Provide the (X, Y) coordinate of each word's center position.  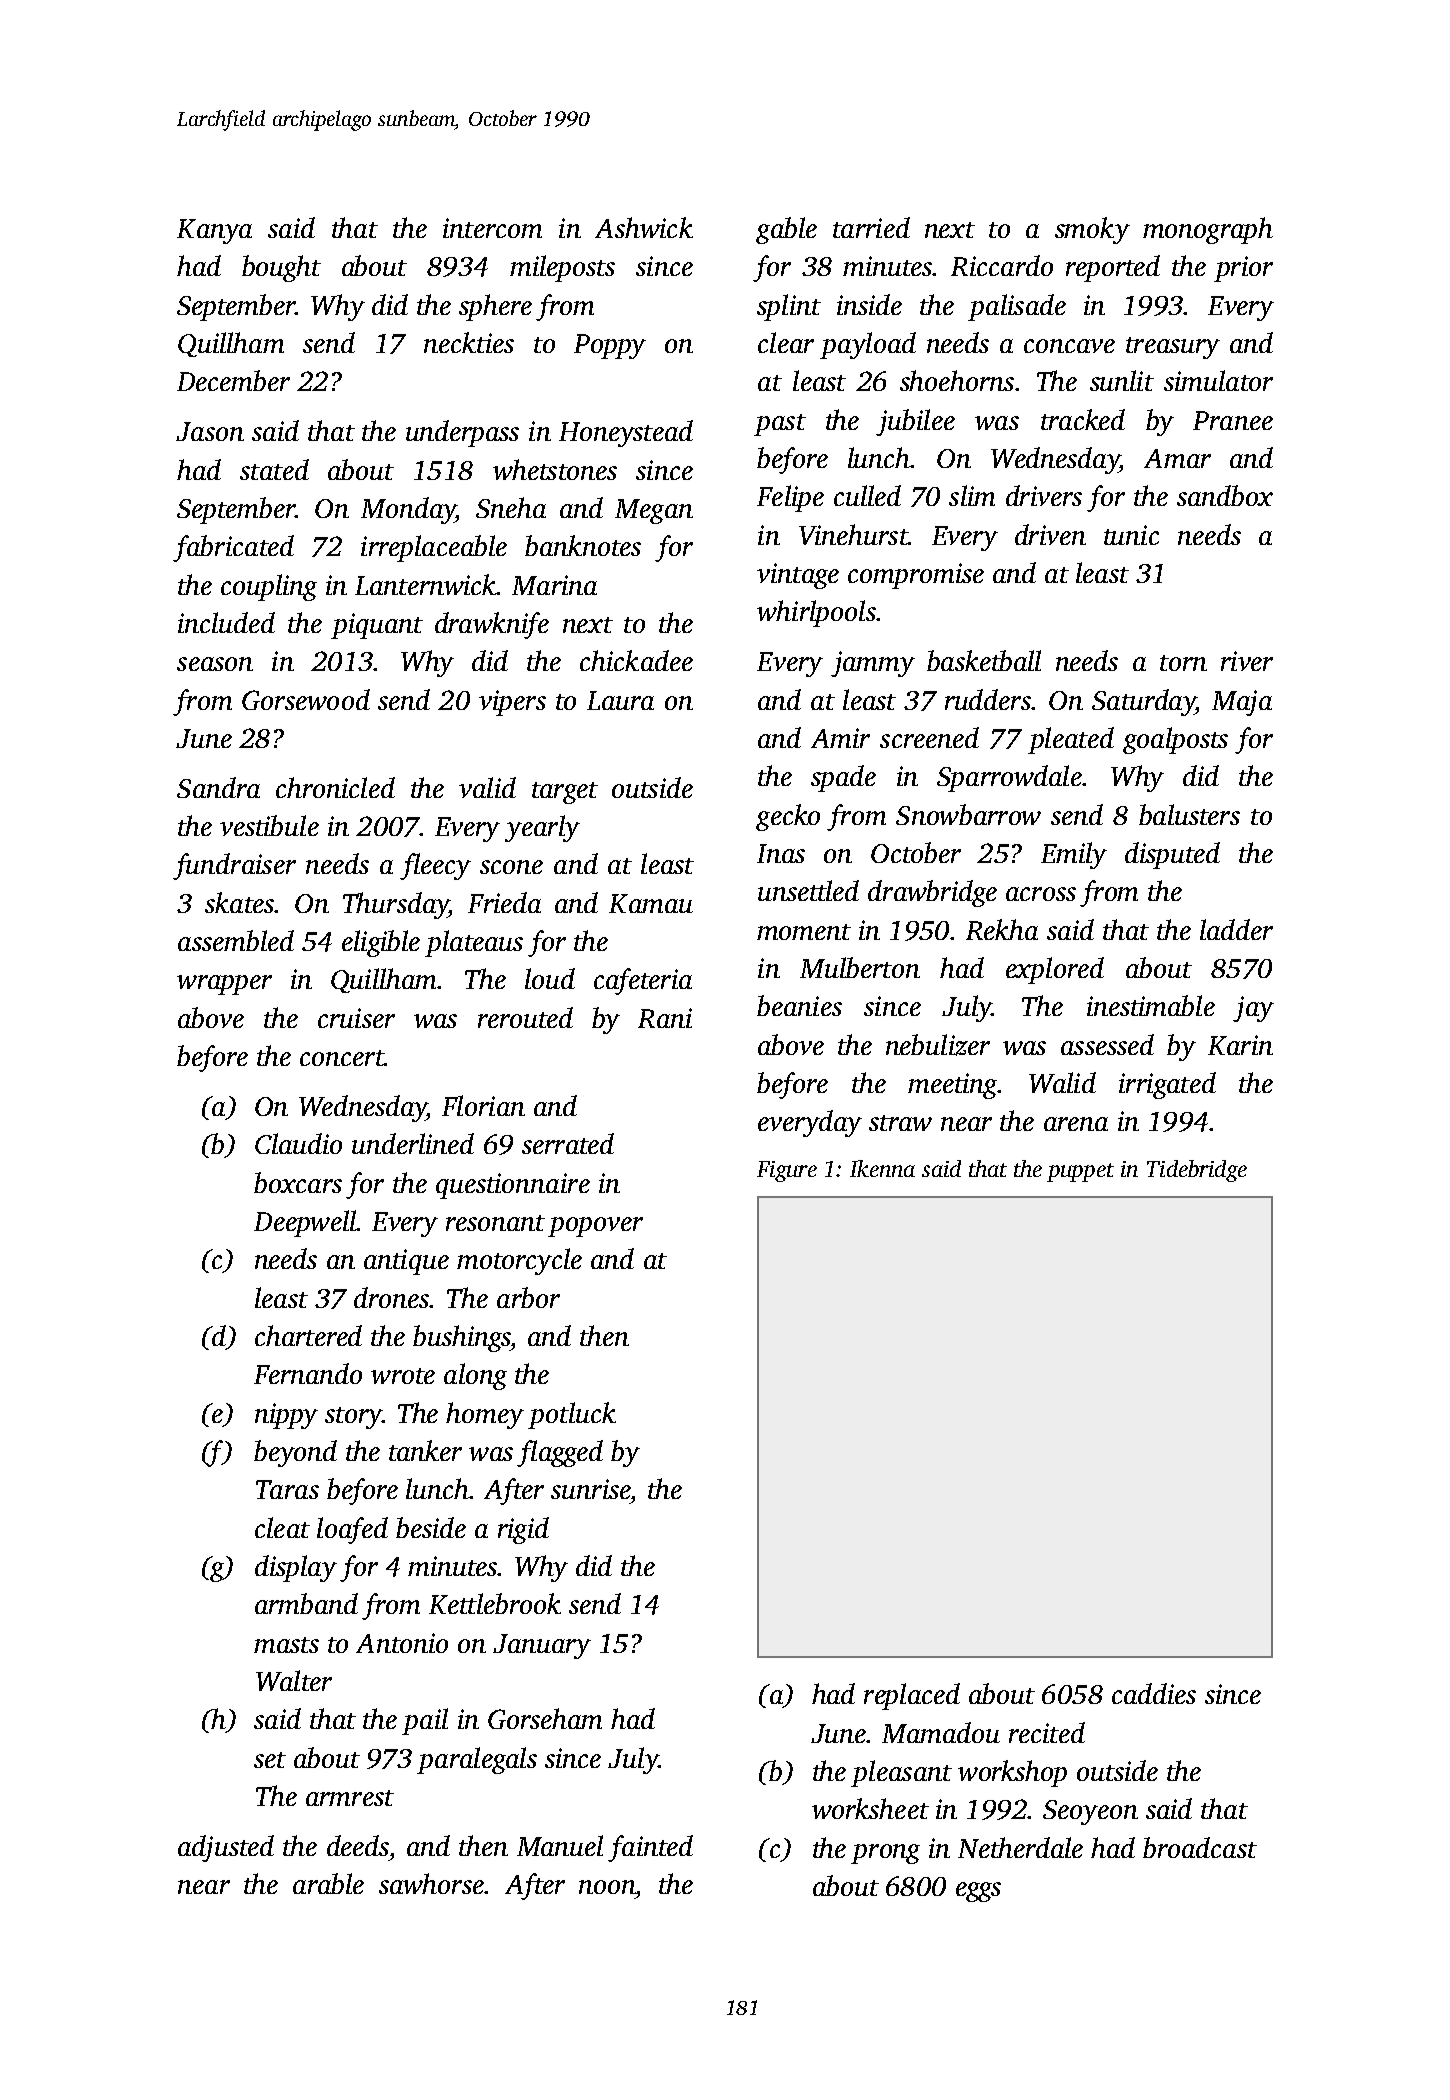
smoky (1092, 230)
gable (786, 230)
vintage (798, 576)
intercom (492, 228)
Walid (1062, 1082)
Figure (787, 1171)
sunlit (1122, 380)
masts (286, 1645)
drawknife (492, 625)
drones (391, 1297)
